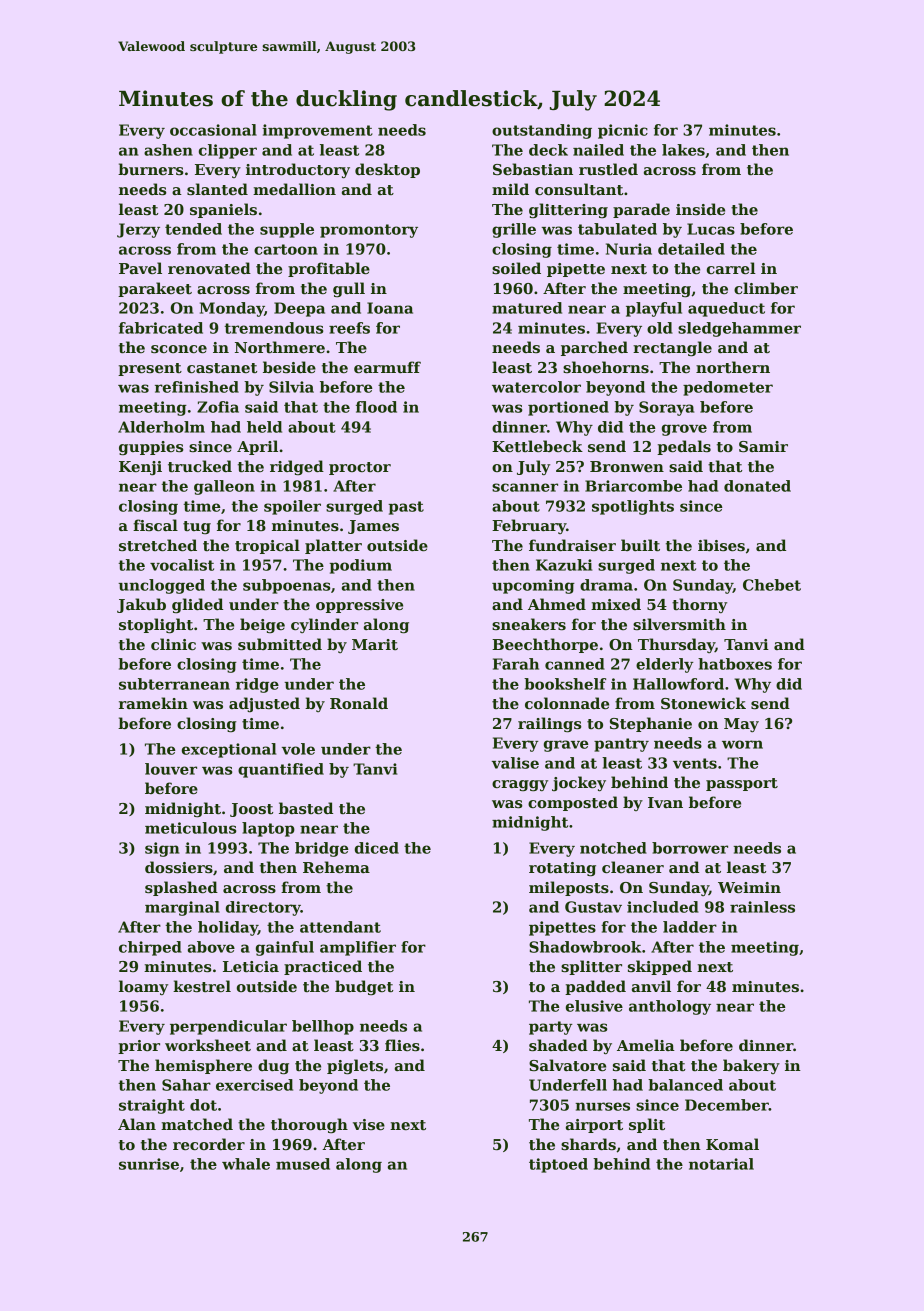 The height and width of the screenshot is (1311, 924). I want to click on oppressive, so click(359, 606).
